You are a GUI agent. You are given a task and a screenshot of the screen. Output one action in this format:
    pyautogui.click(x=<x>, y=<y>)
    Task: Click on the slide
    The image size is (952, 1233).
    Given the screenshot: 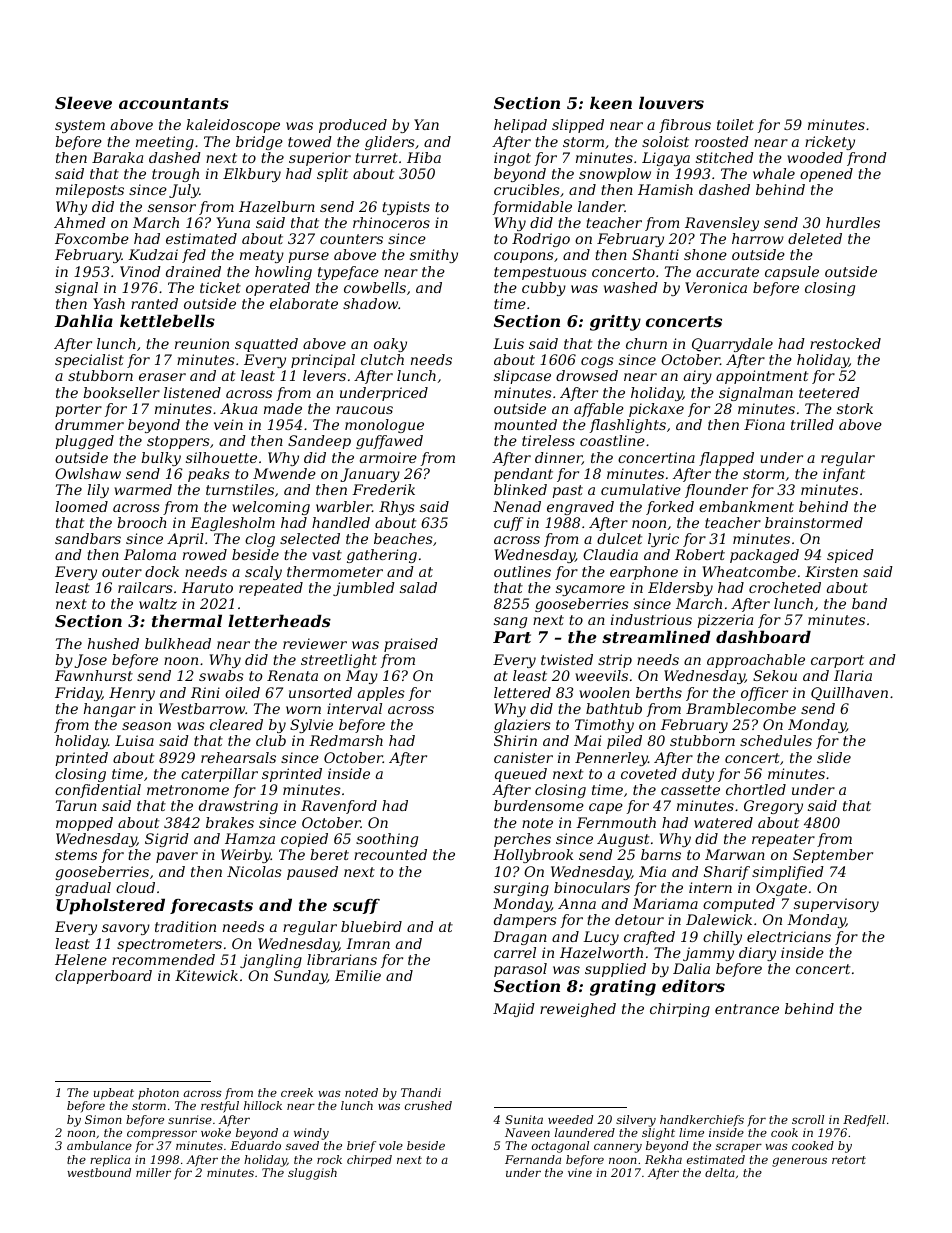 What is the action you would take?
    pyautogui.click(x=834, y=757)
